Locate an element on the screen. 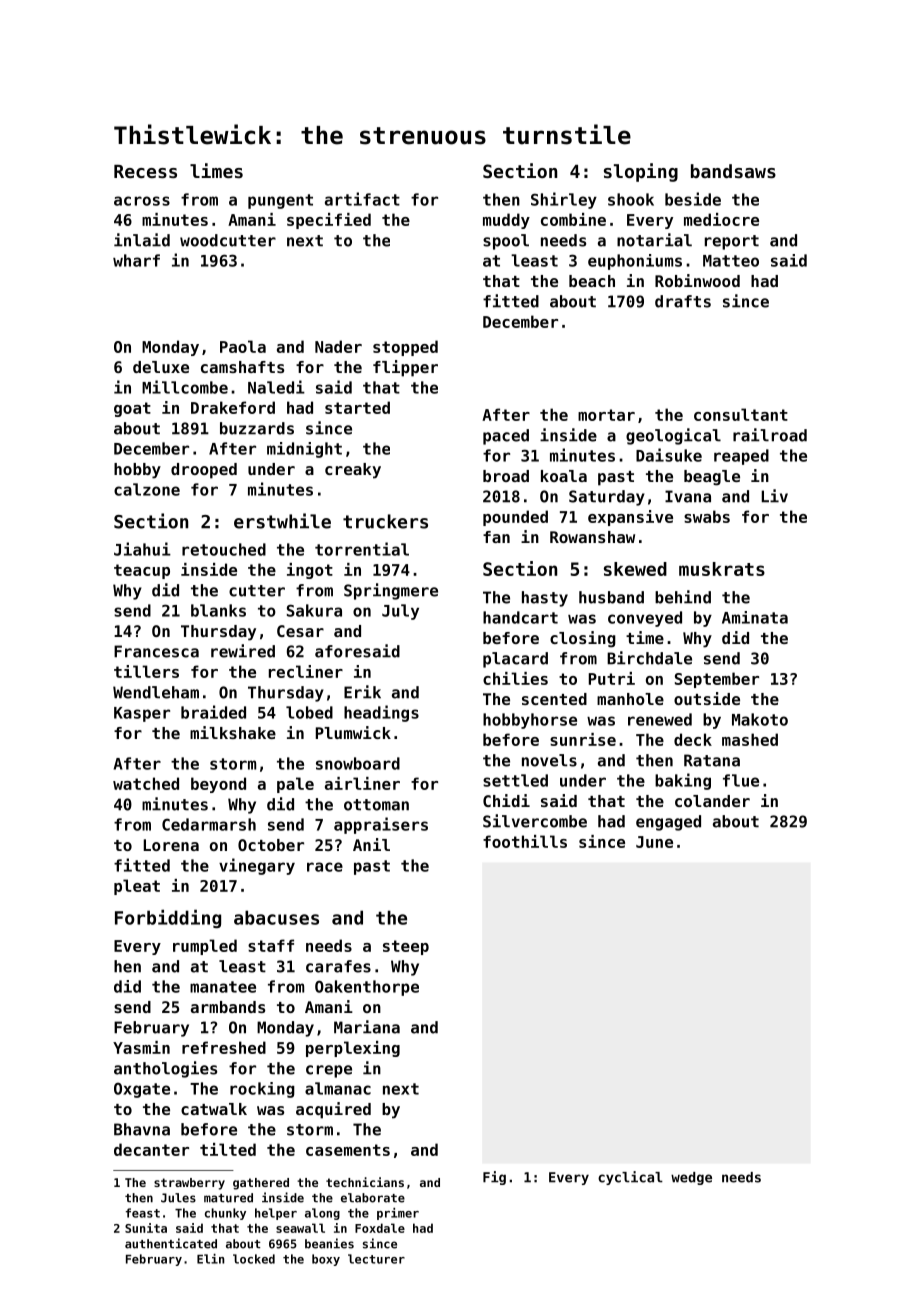 This screenshot has height=1308, width=924. Aminata is located at coordinates (755, 617).
